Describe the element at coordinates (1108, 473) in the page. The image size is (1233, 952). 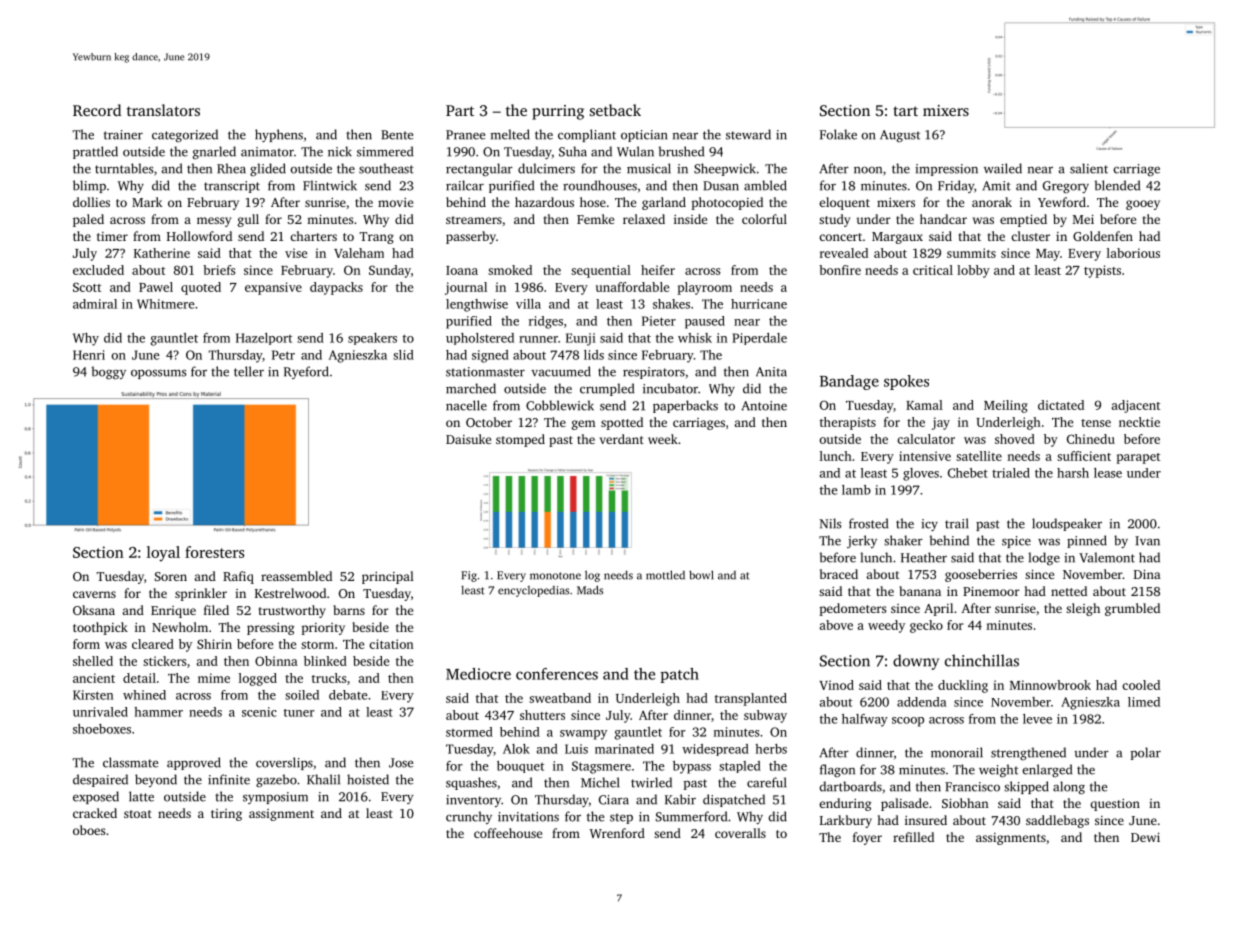
I see `lease` at that location.
